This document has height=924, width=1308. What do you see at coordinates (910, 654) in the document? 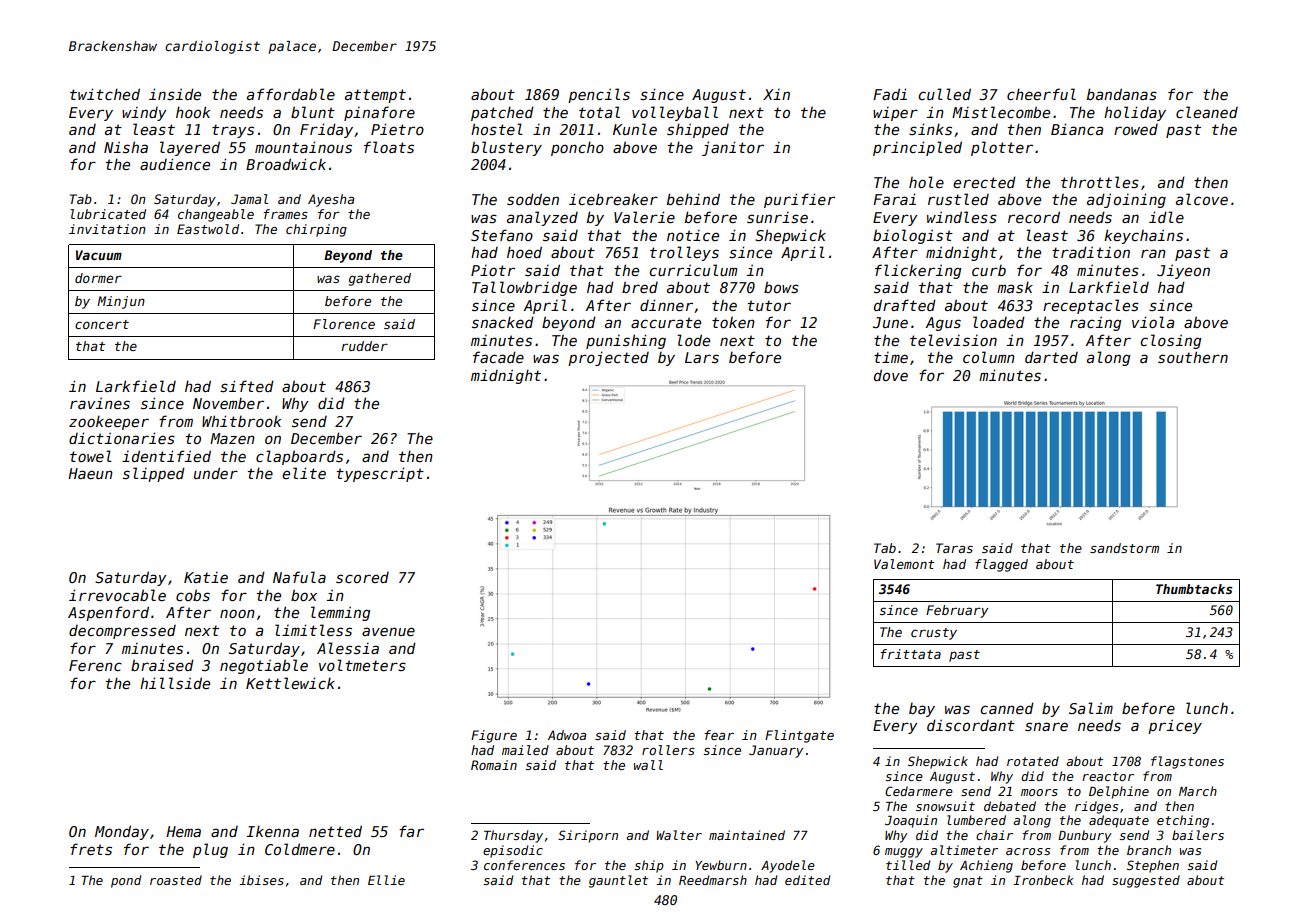
I see `frittata` at bounding box center [910, 654].
